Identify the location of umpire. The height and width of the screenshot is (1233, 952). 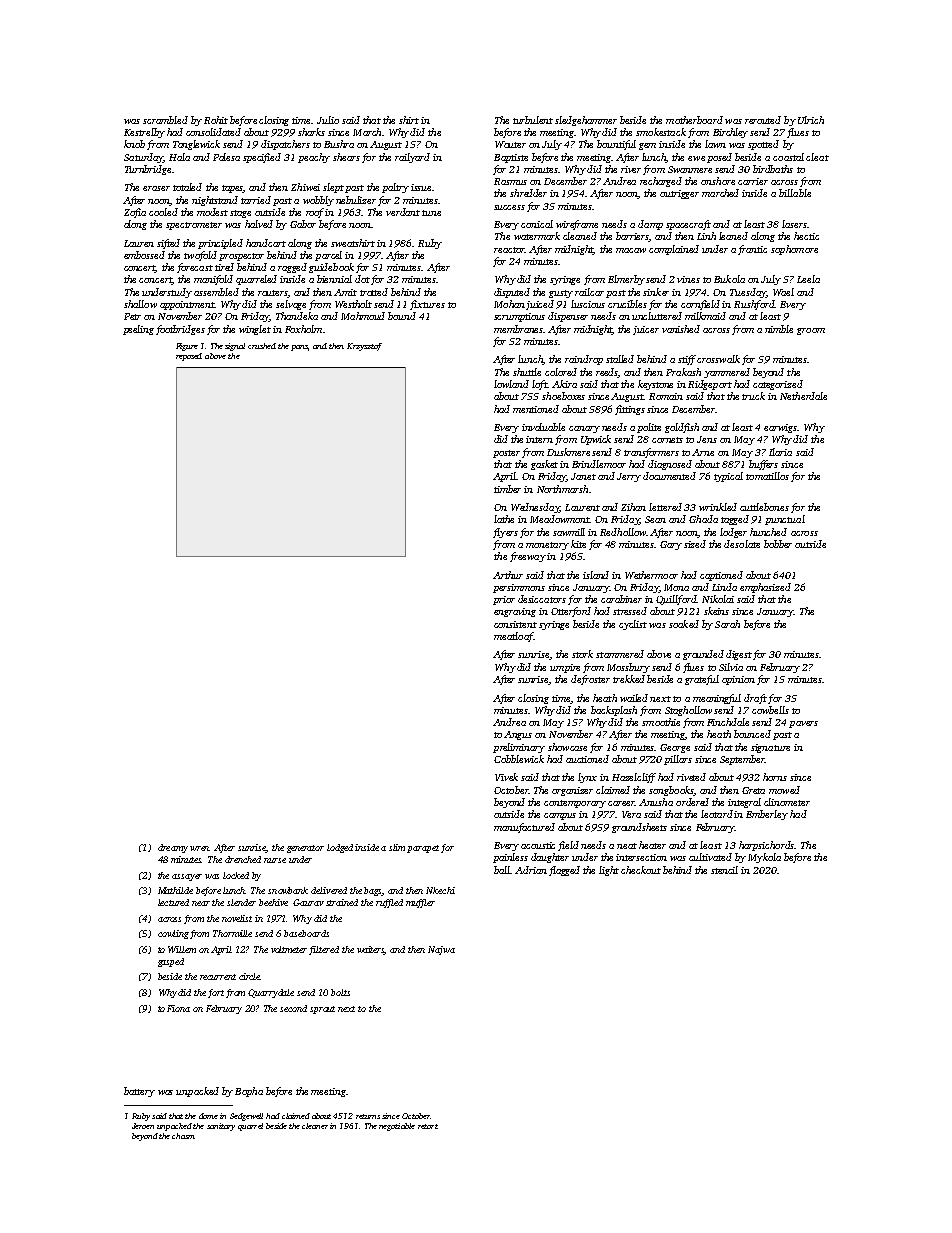
(565, 668).
